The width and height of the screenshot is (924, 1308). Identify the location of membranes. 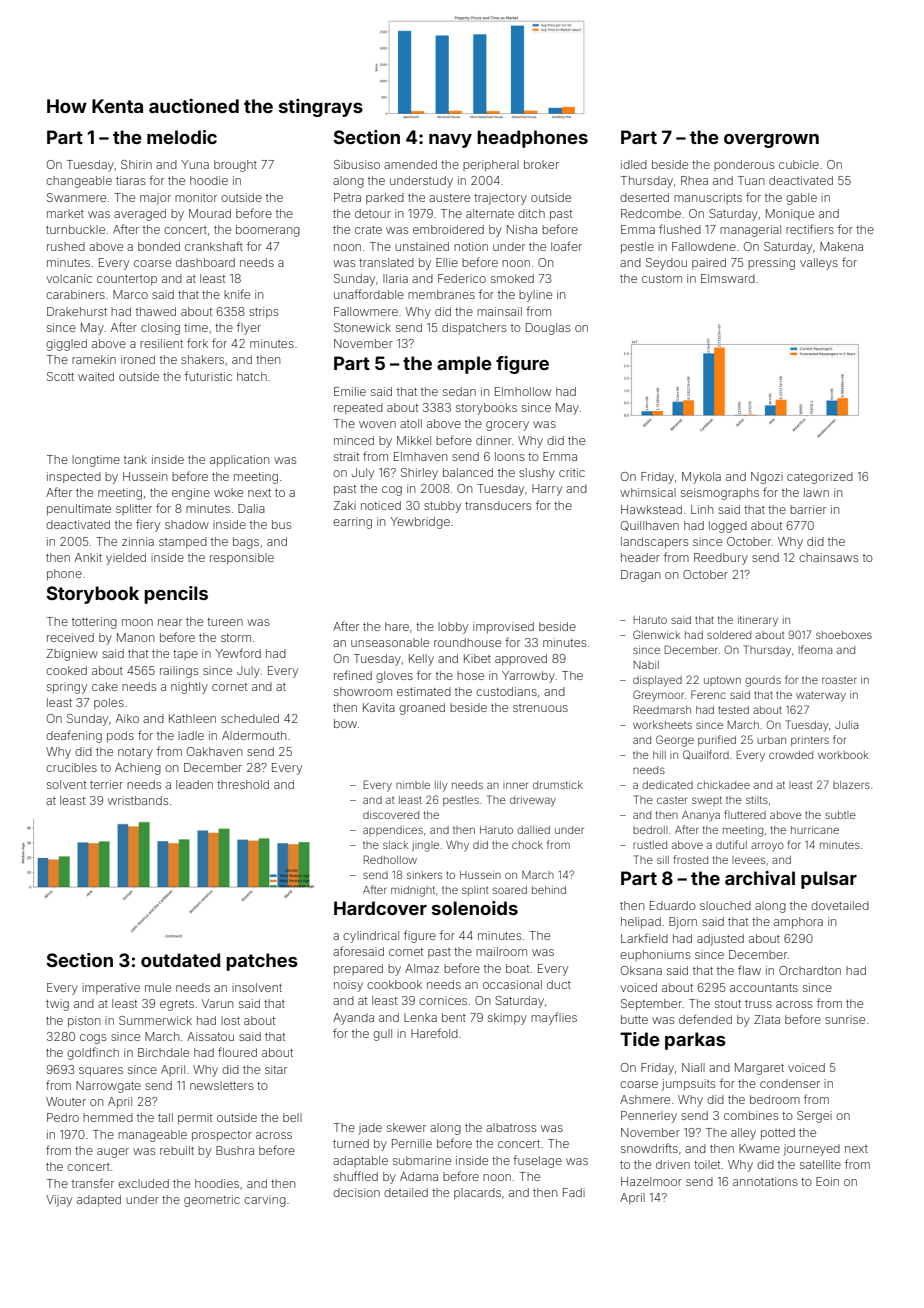
(441, 294).
